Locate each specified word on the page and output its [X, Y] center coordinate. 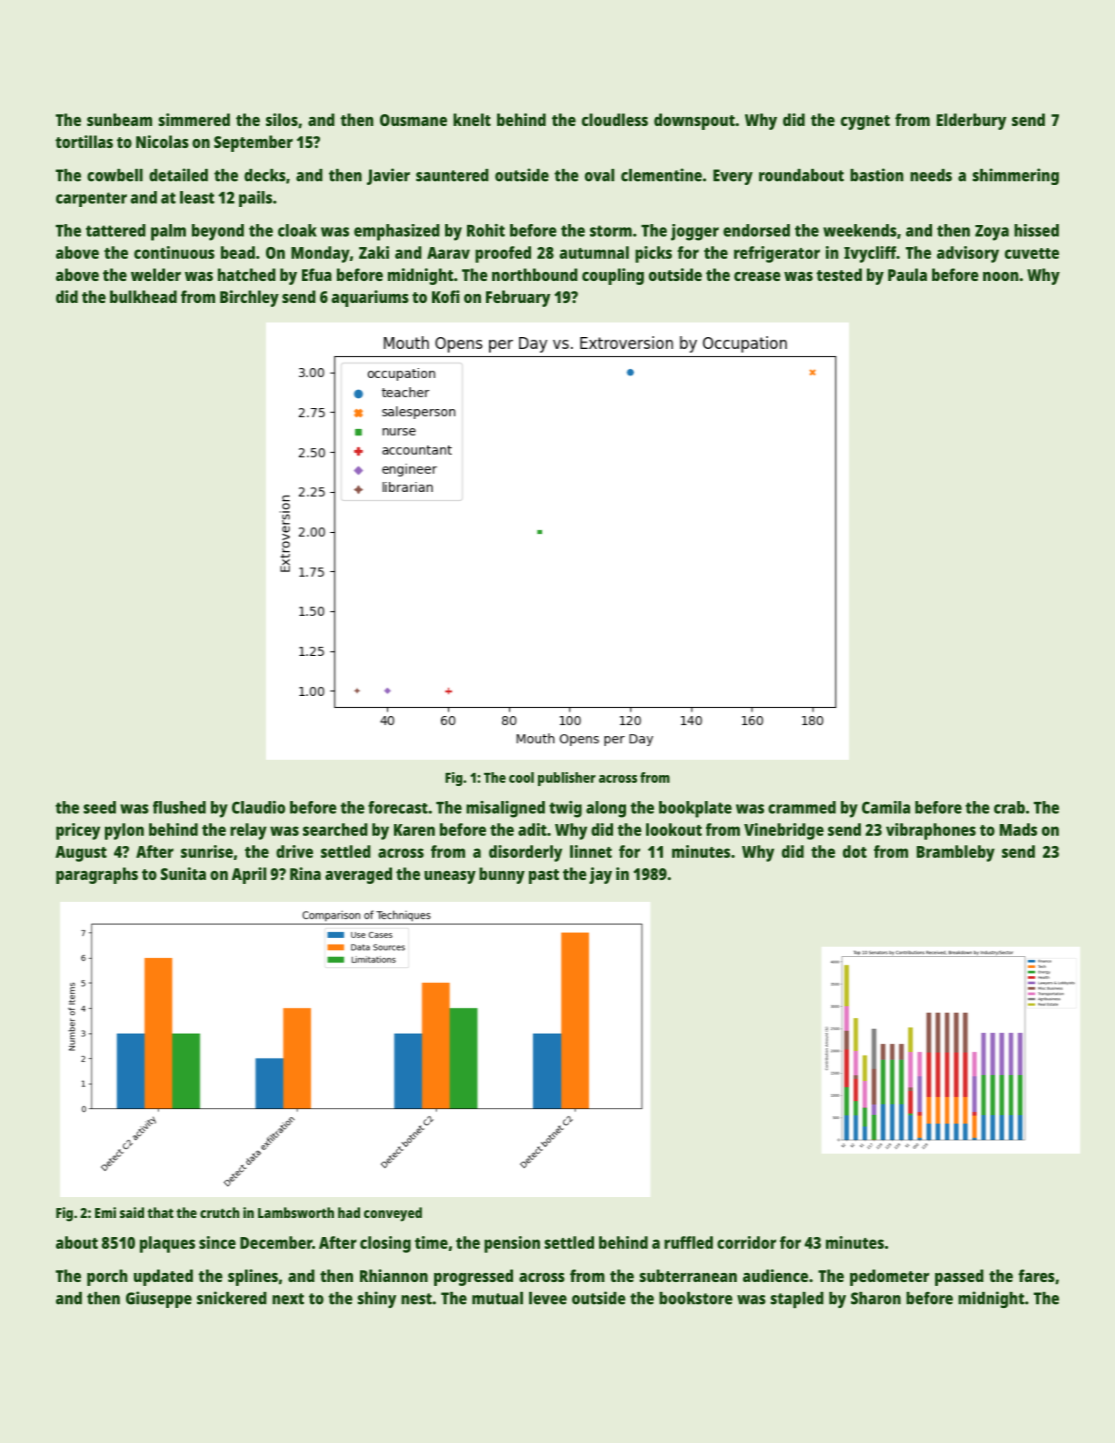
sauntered [452, 175]
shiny [377, 1299]
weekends [860, 230]
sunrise [207, 851]
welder [156, 274]
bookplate [695, 809]
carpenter [91, 199]
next [288, 1299]
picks [653, 254]
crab [1009, 807]
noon [1000, 276]
